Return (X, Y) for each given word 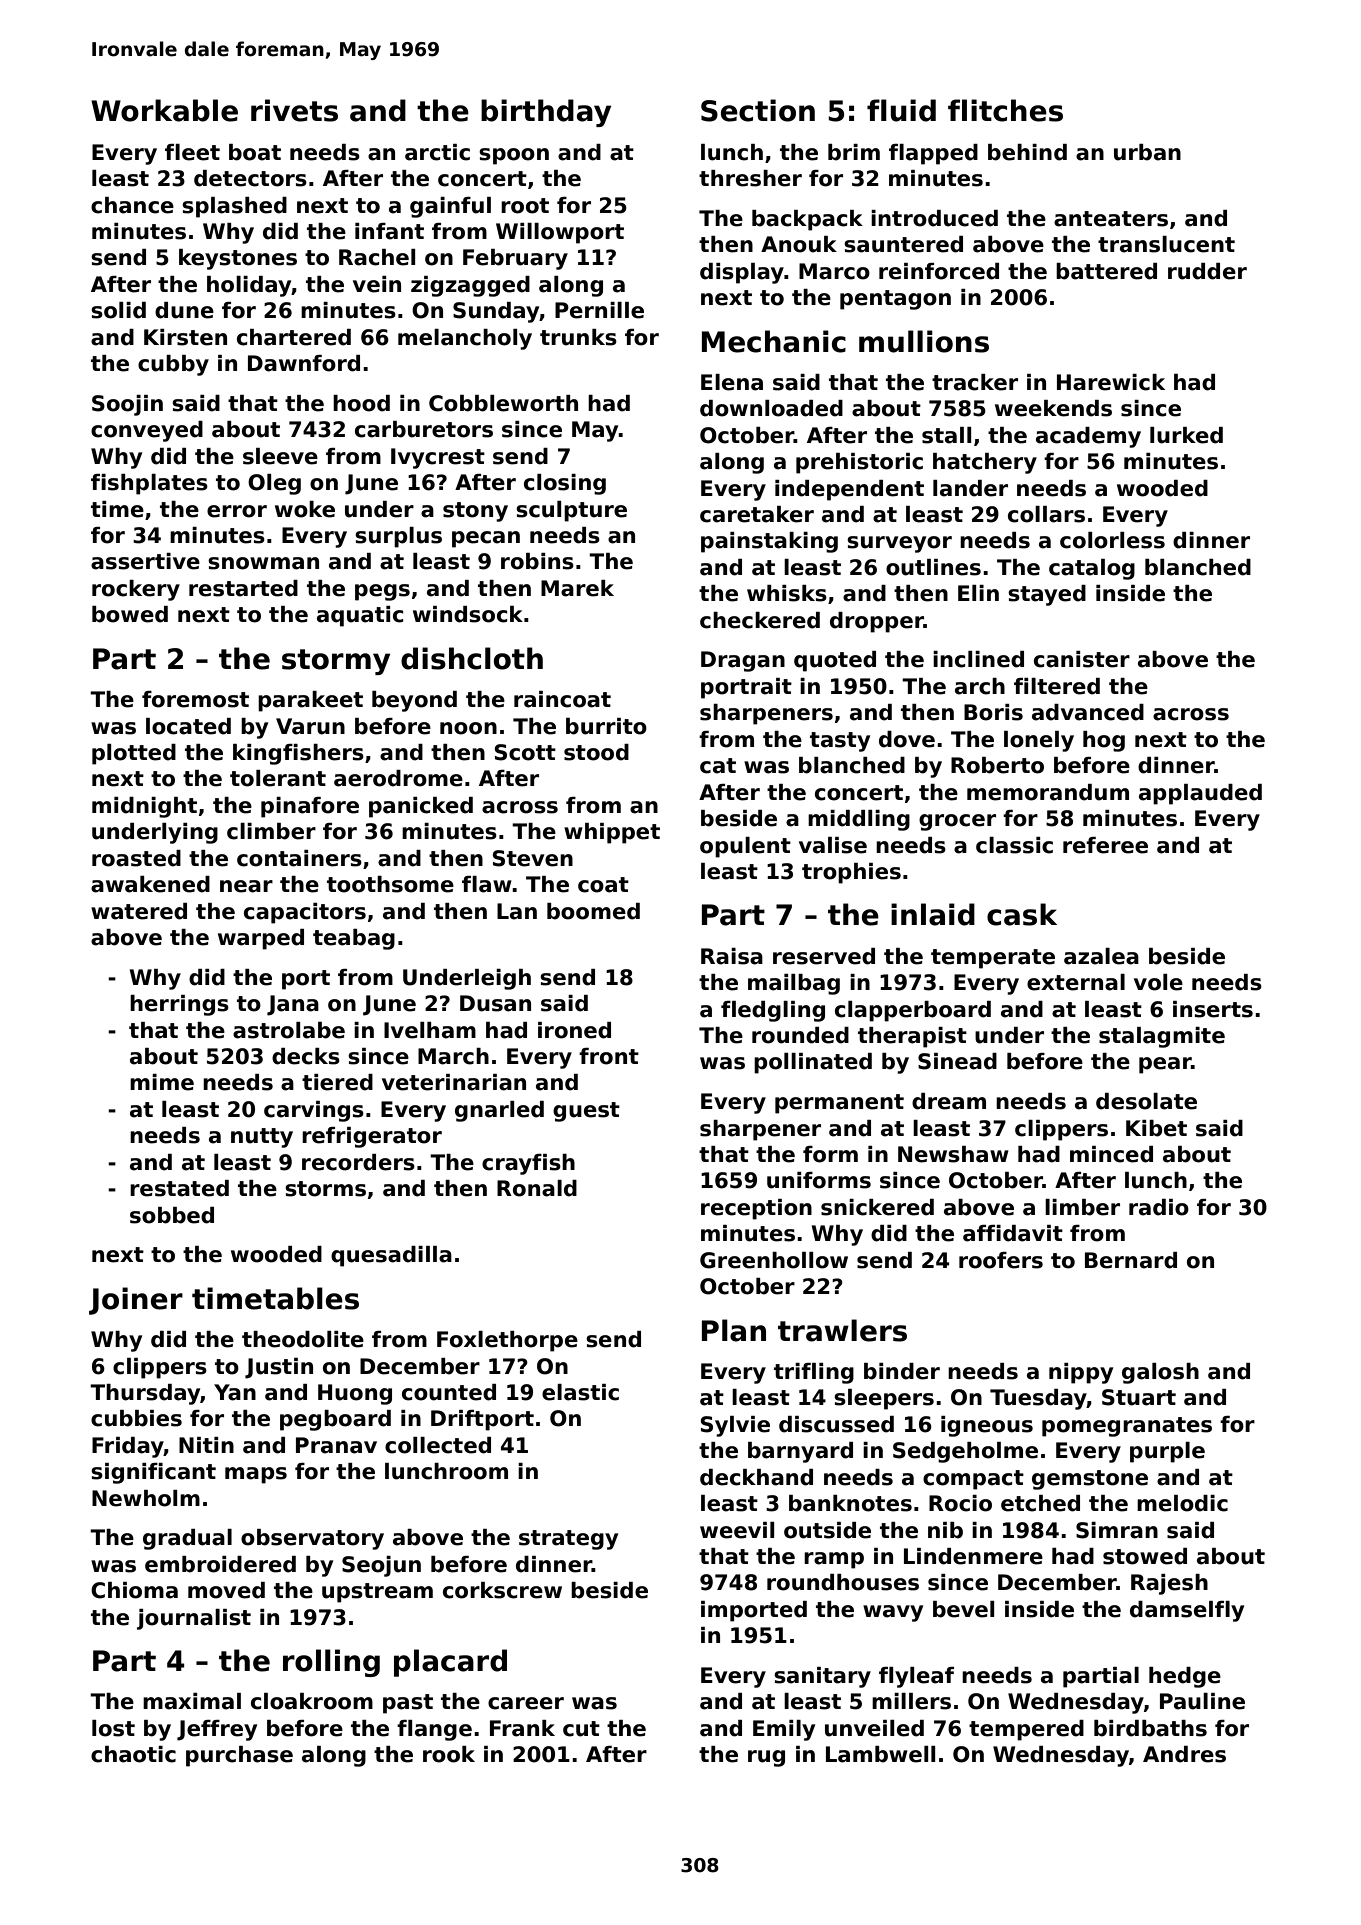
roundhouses (843, 1582)
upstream (377, 1593)
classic (1014, 845)
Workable (164, 110)
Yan (235, 1392)
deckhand (756, 1477)
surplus (398, 537)
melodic (1182, 1503)
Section (758, 110)
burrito (606, 726)
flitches (1005, 110)
